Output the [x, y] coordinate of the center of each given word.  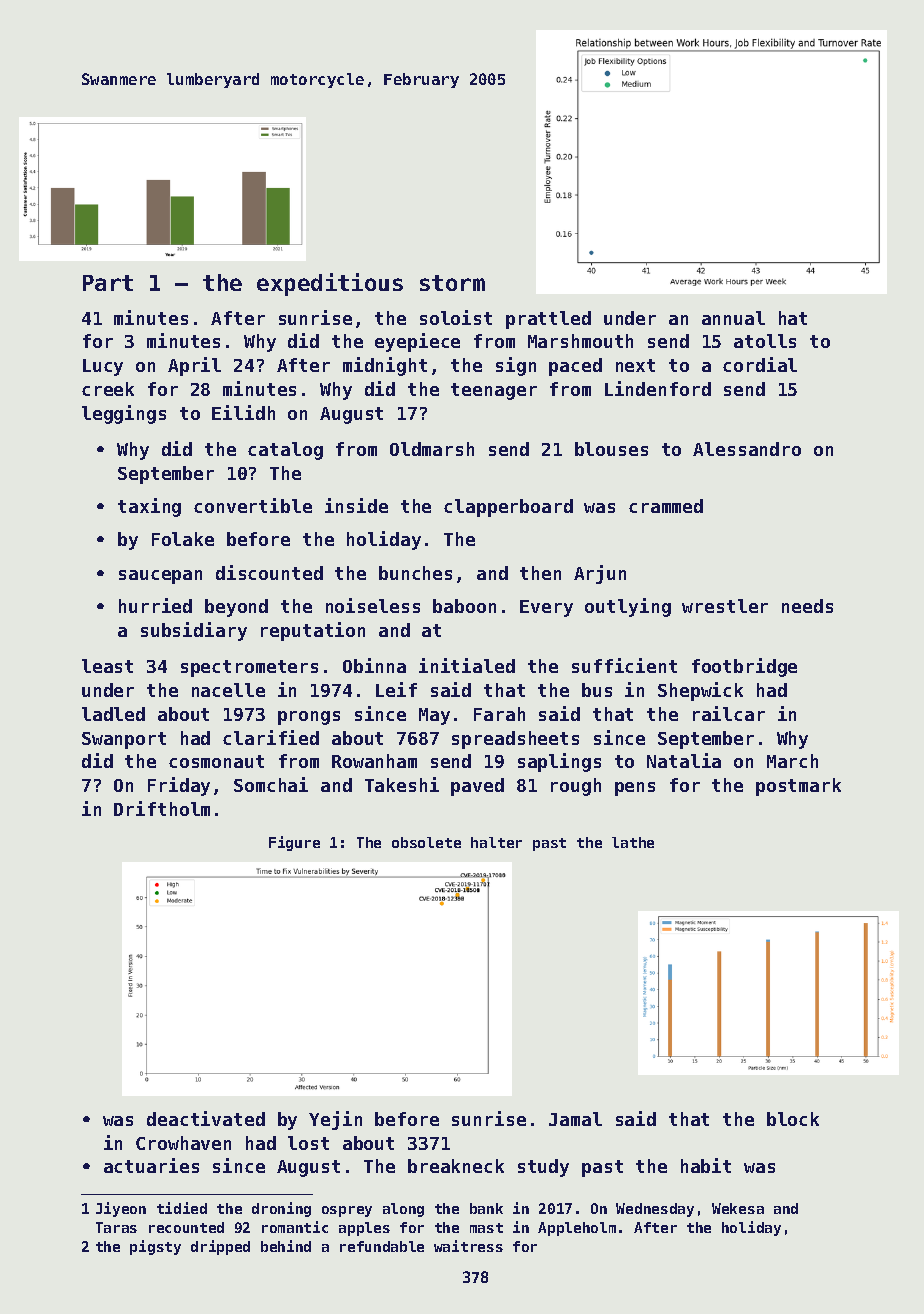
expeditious [330, 284]
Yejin [335, 1120]
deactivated [206, 1118]
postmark [798, 787]
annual [733, 318]
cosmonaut [216, 761]
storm [452, 283]
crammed [666, 506]
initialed [467, 665]
